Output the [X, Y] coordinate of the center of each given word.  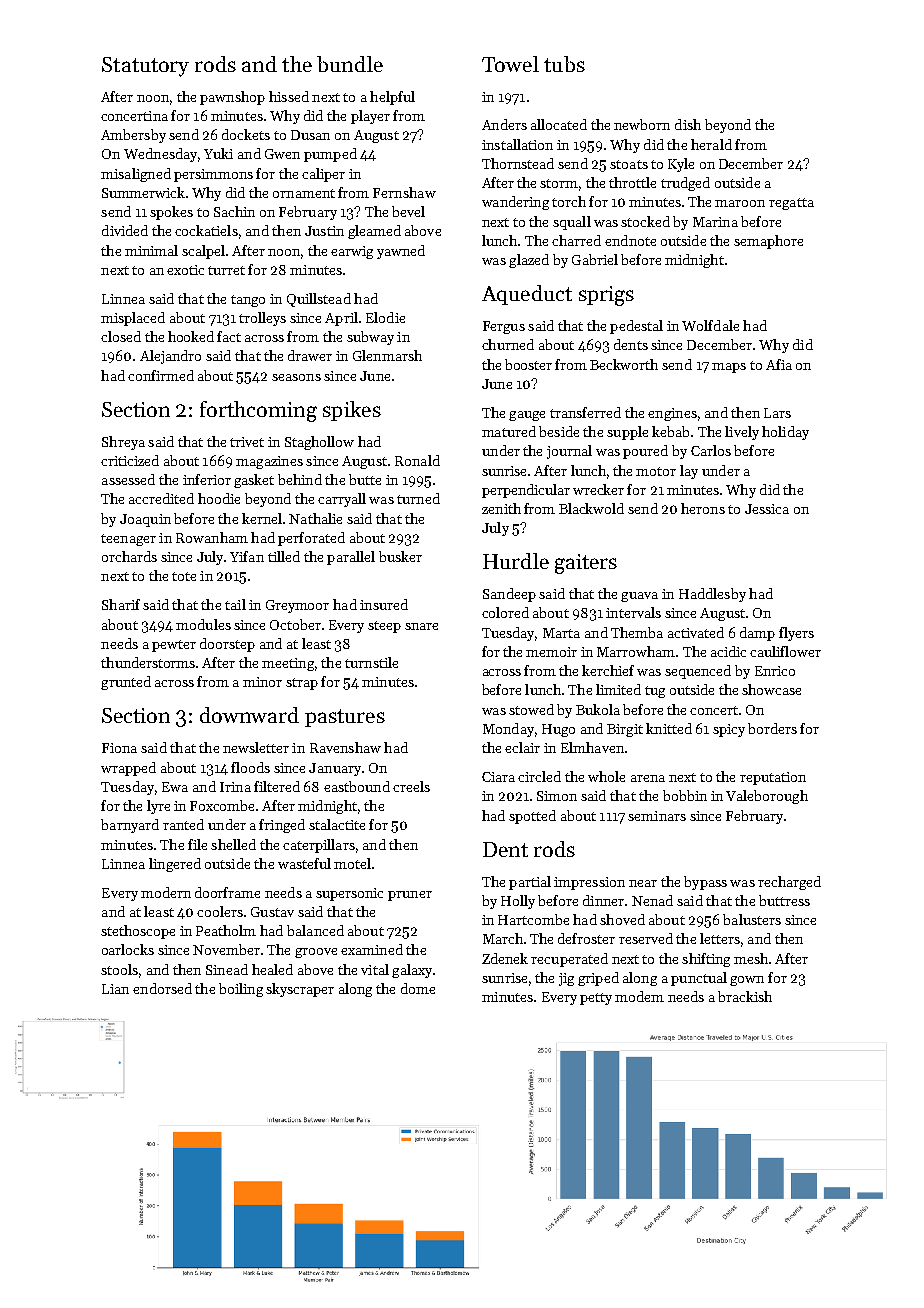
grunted [126, 683]
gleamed [374, 232]
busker [400, 556]
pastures [345, 718]
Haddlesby [712, 595]
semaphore [768, 242]
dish [688, 124]
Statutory [145, 67]
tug [655, 692]
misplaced [133, 319]
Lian [115, 989]
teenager [128, 540]
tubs [564, 64]
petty [596, 999]
